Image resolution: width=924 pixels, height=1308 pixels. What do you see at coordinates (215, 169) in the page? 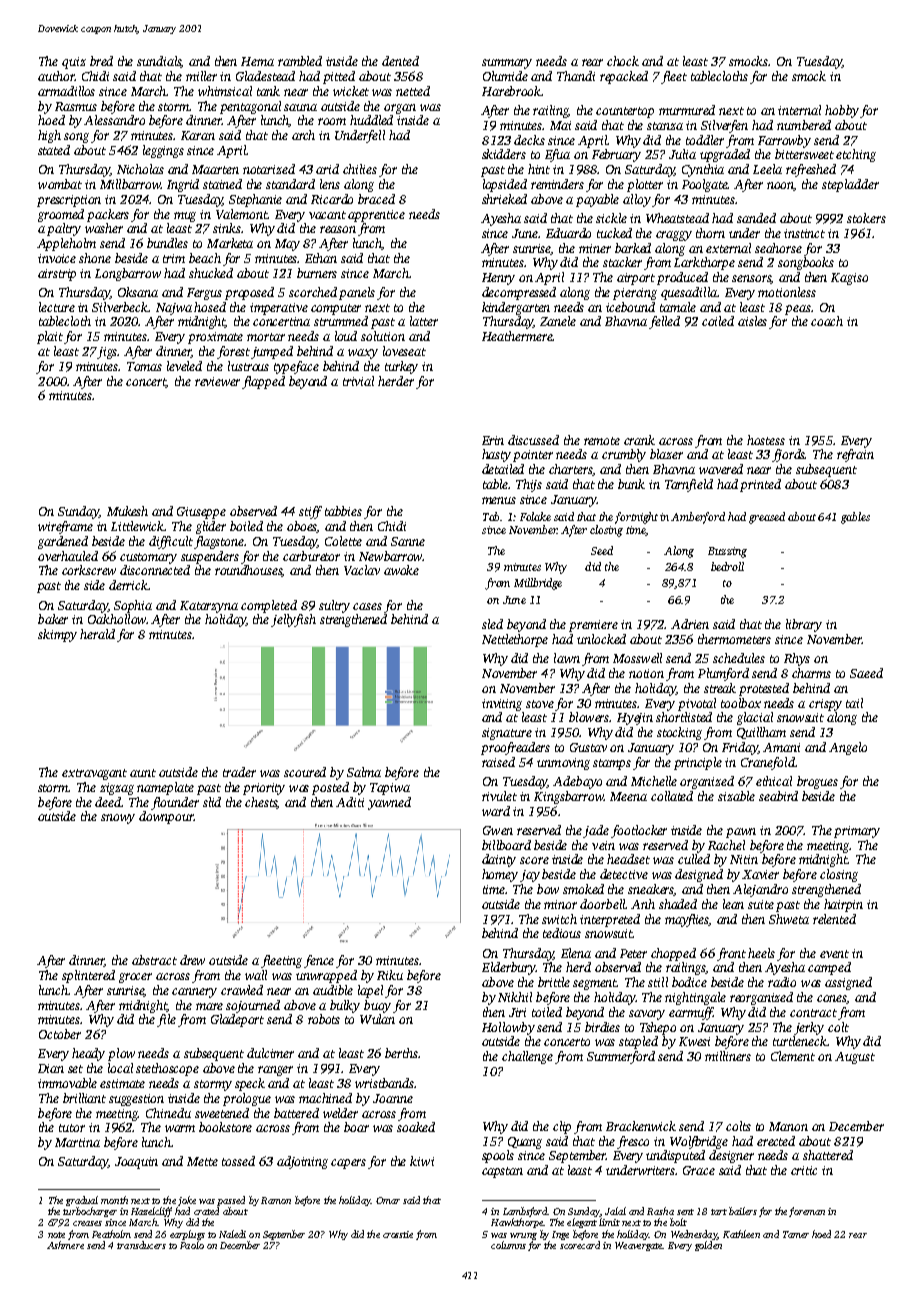
I see `Maarten` at bounding box center [215, 169].
